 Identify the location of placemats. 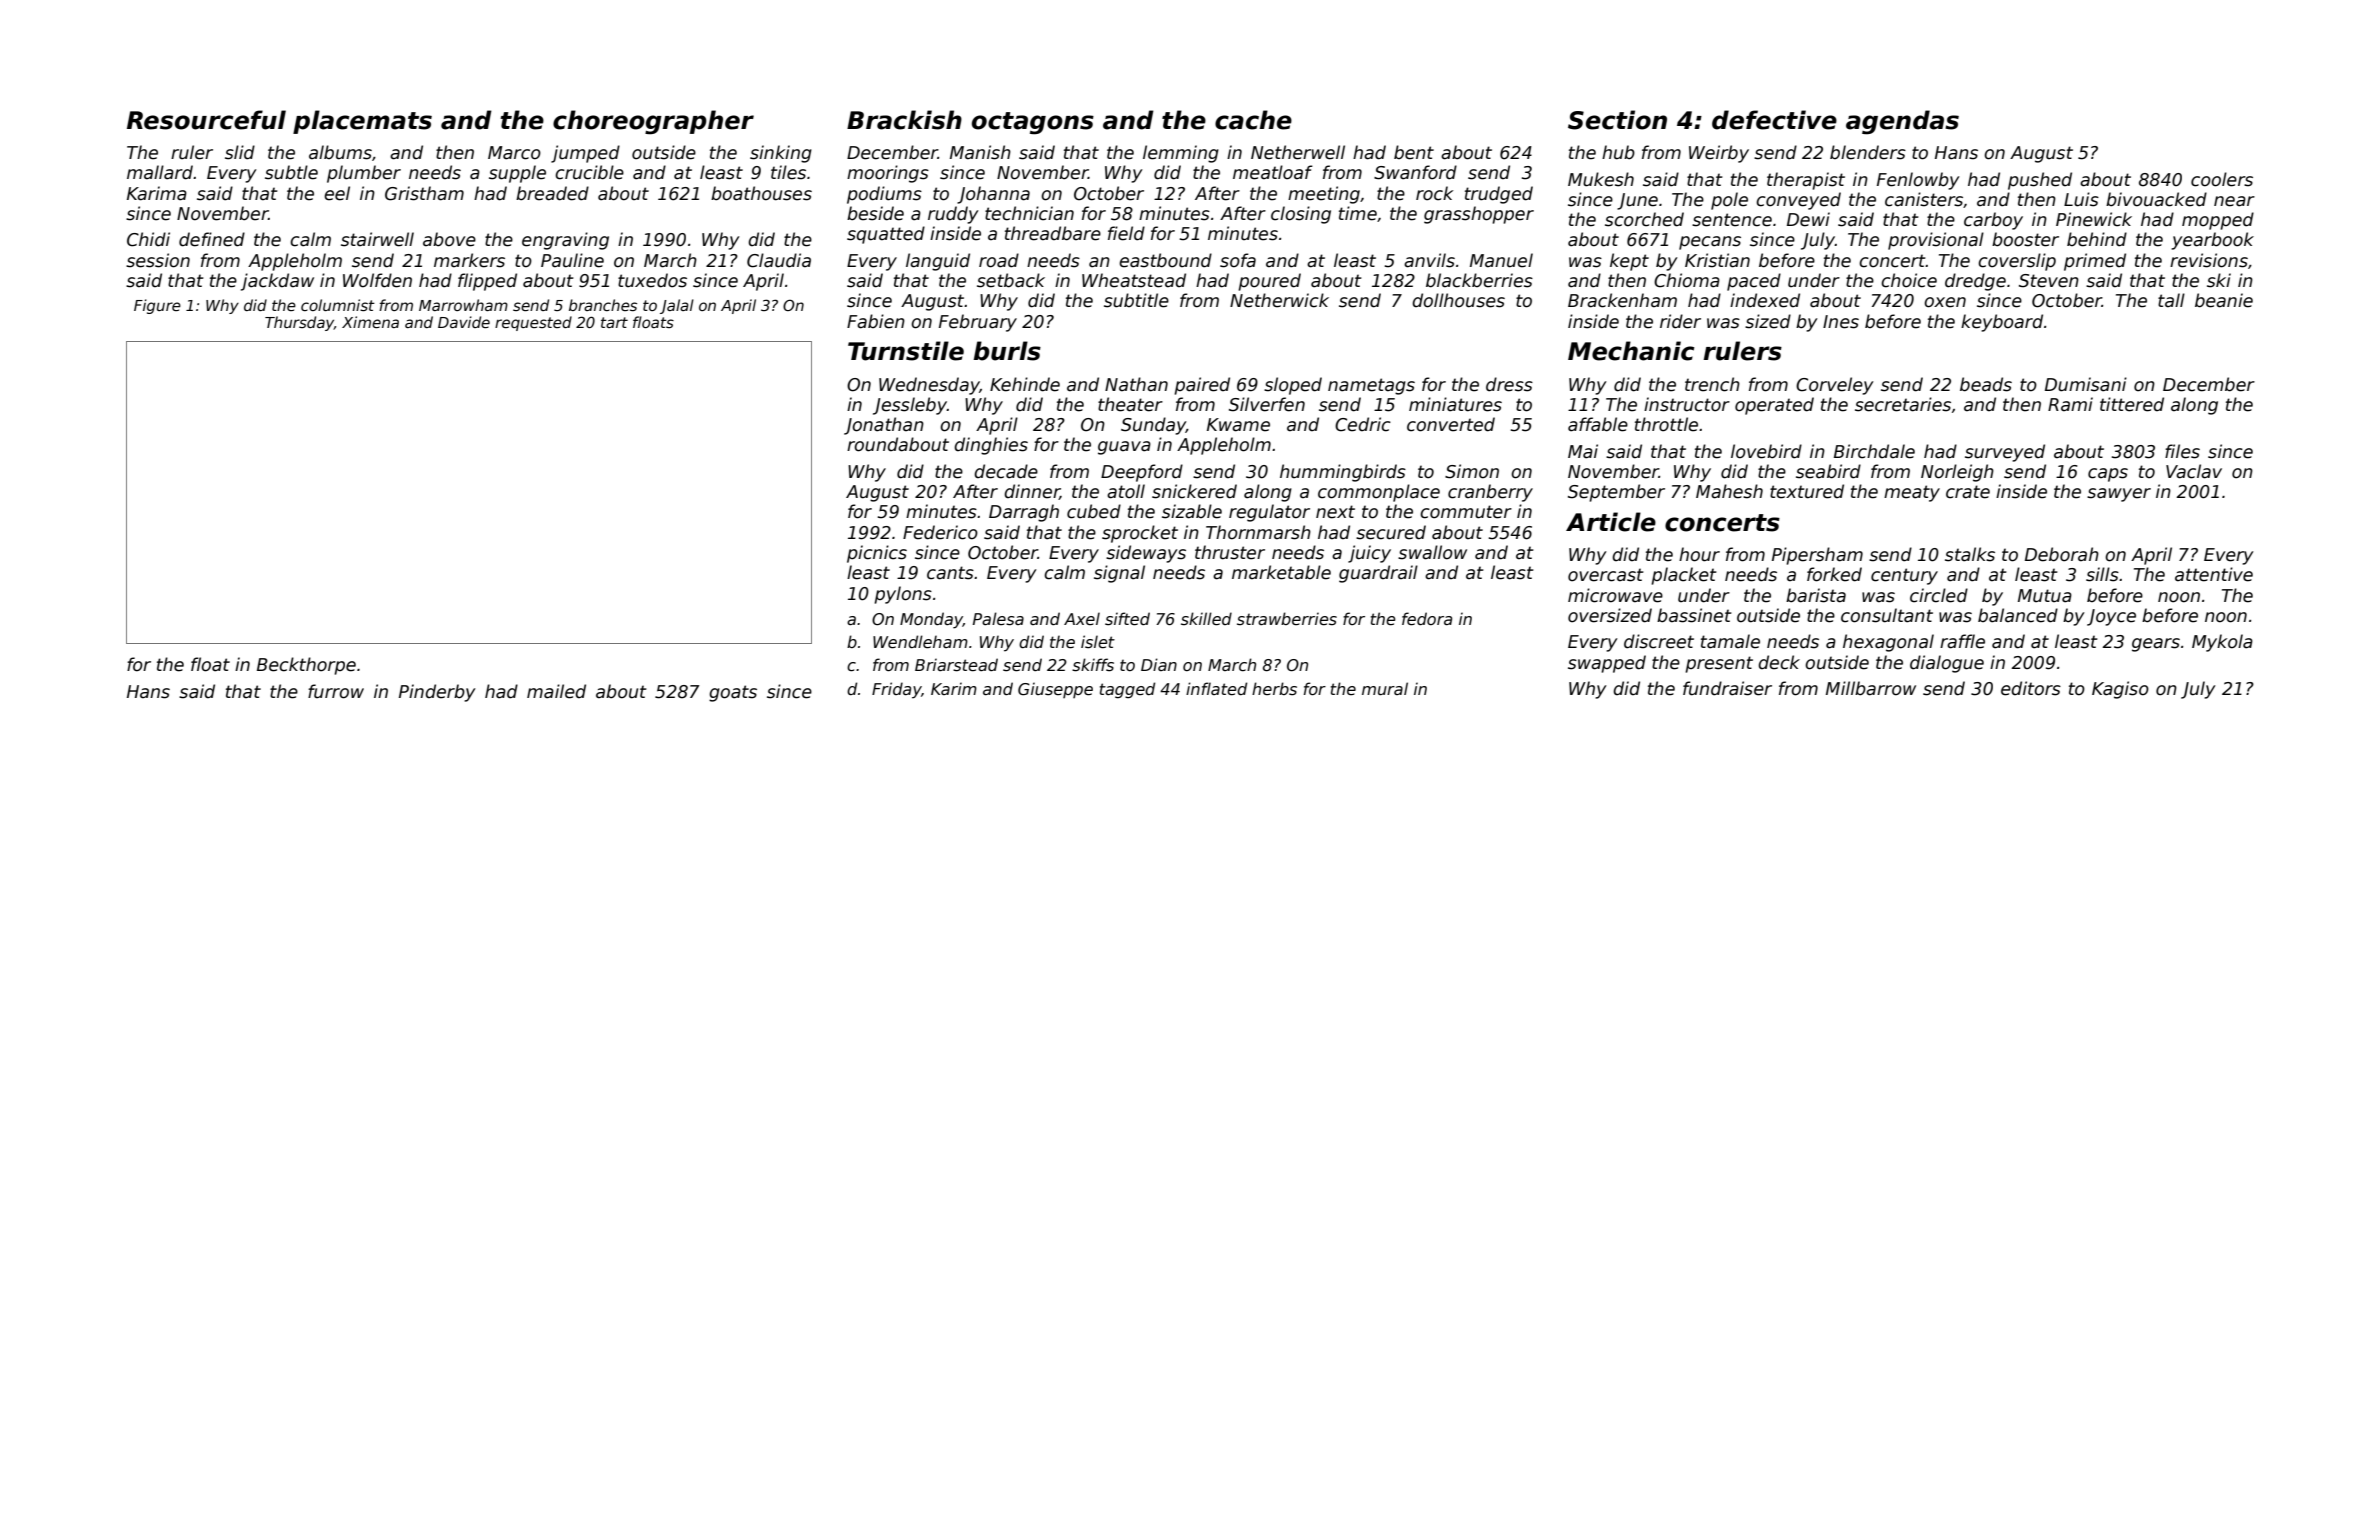
(362, 122).
